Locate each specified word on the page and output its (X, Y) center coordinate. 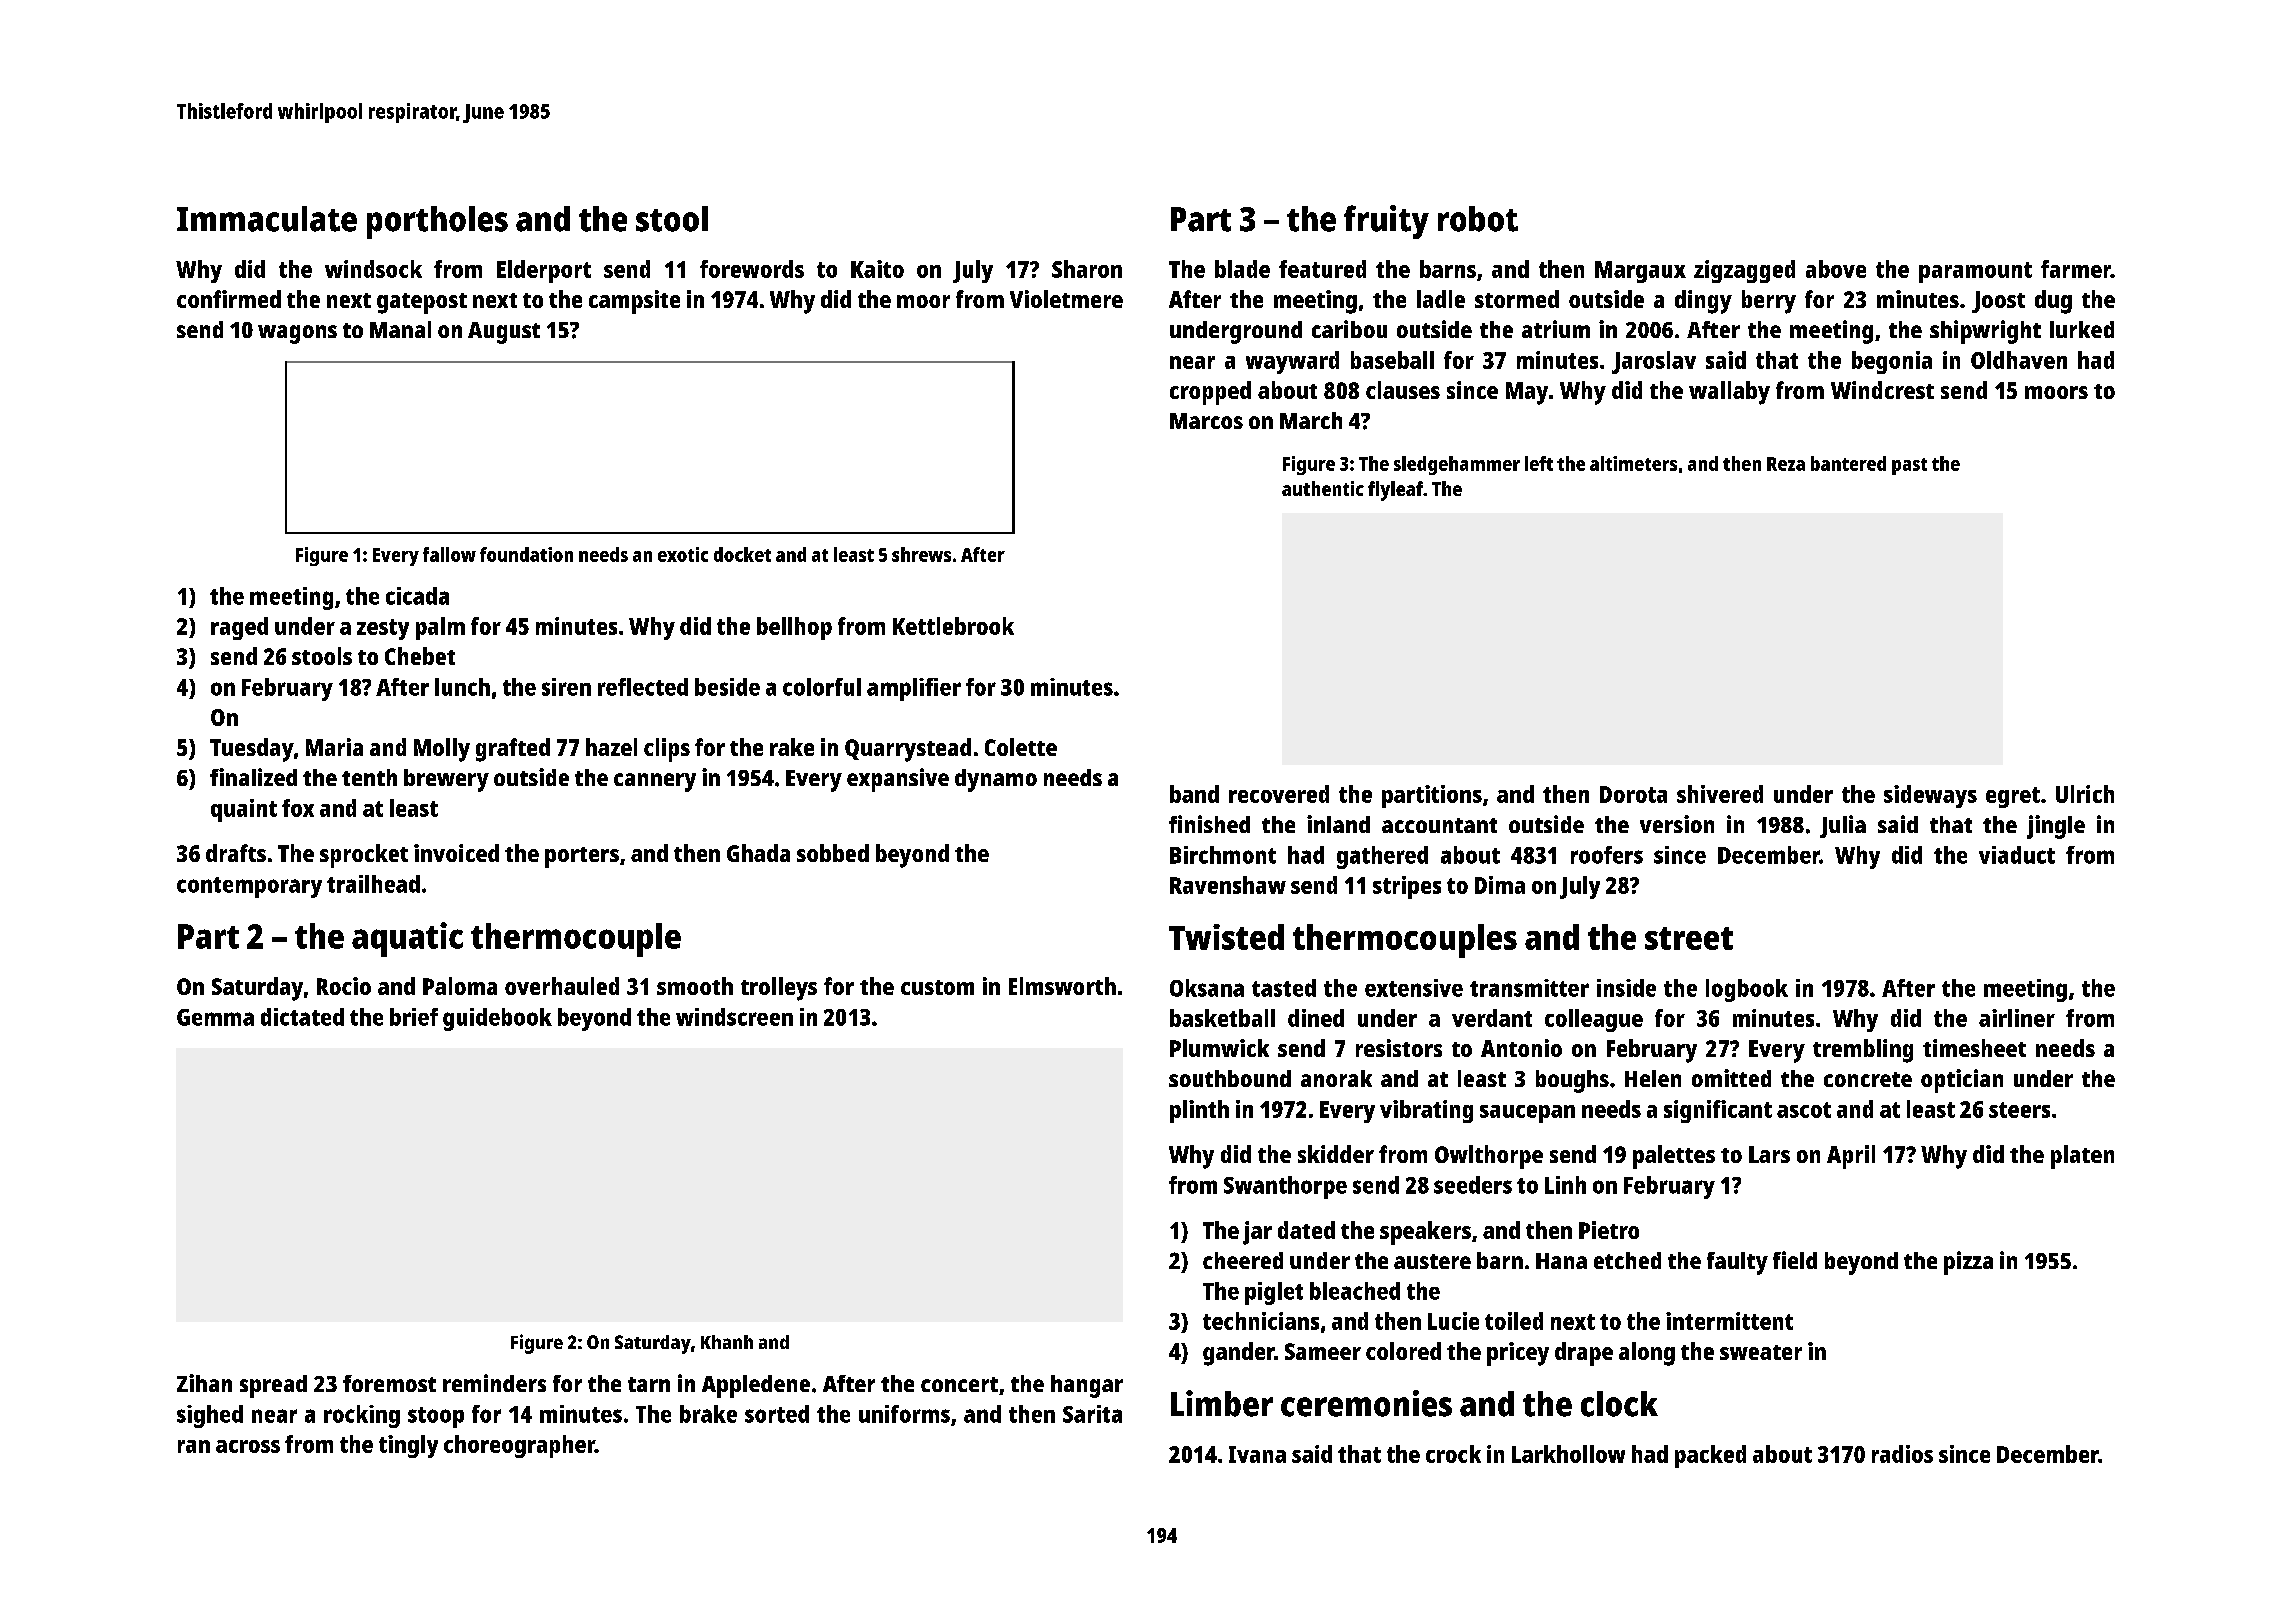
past (1909, 466)
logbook (1747, 990)
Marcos (1206, 421)
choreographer (519, 1446)
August (504, 333)
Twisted (1226, 937)
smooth (695, 986)
